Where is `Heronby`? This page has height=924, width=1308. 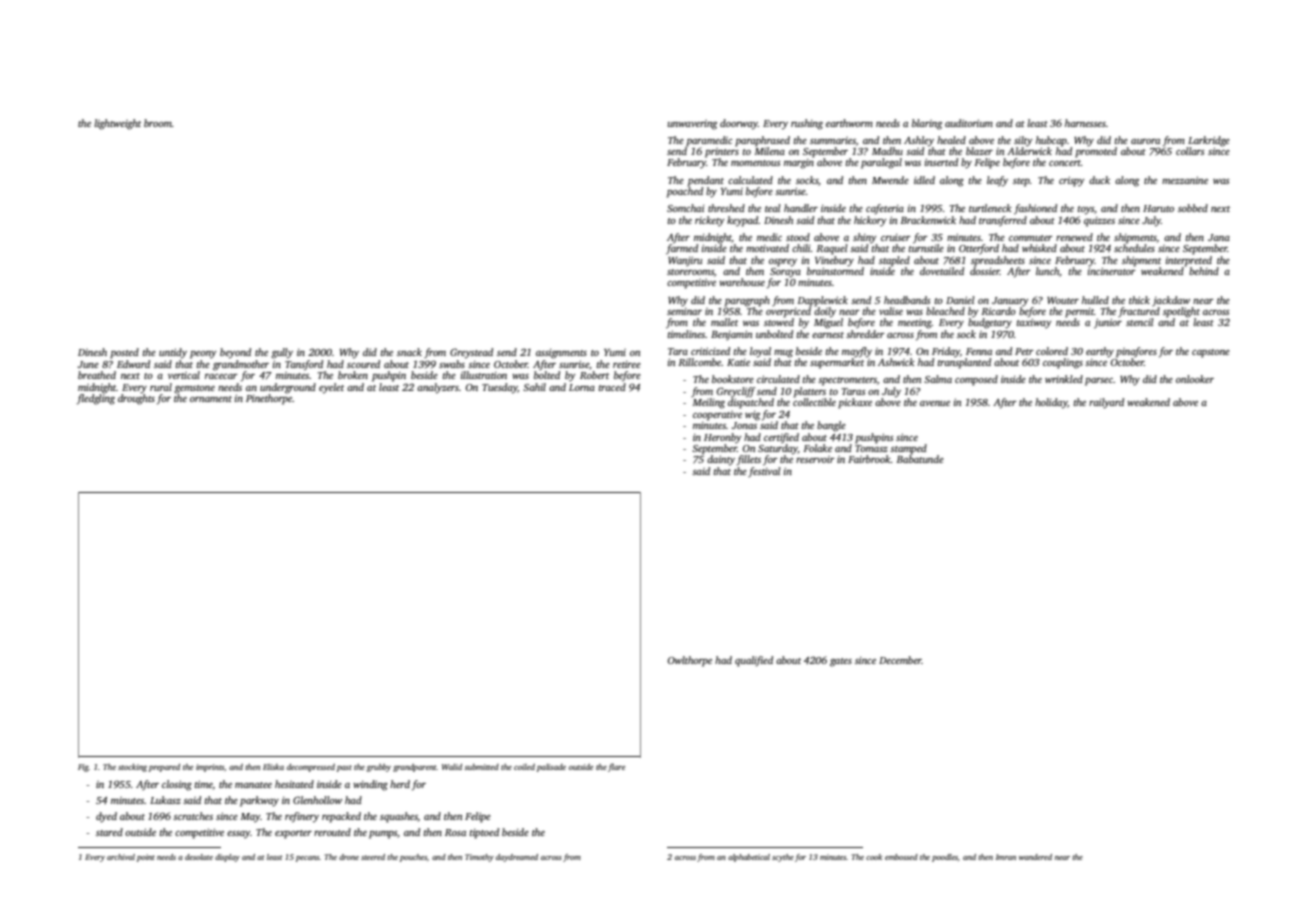 Heronby is located at coordinates (723, 438).
